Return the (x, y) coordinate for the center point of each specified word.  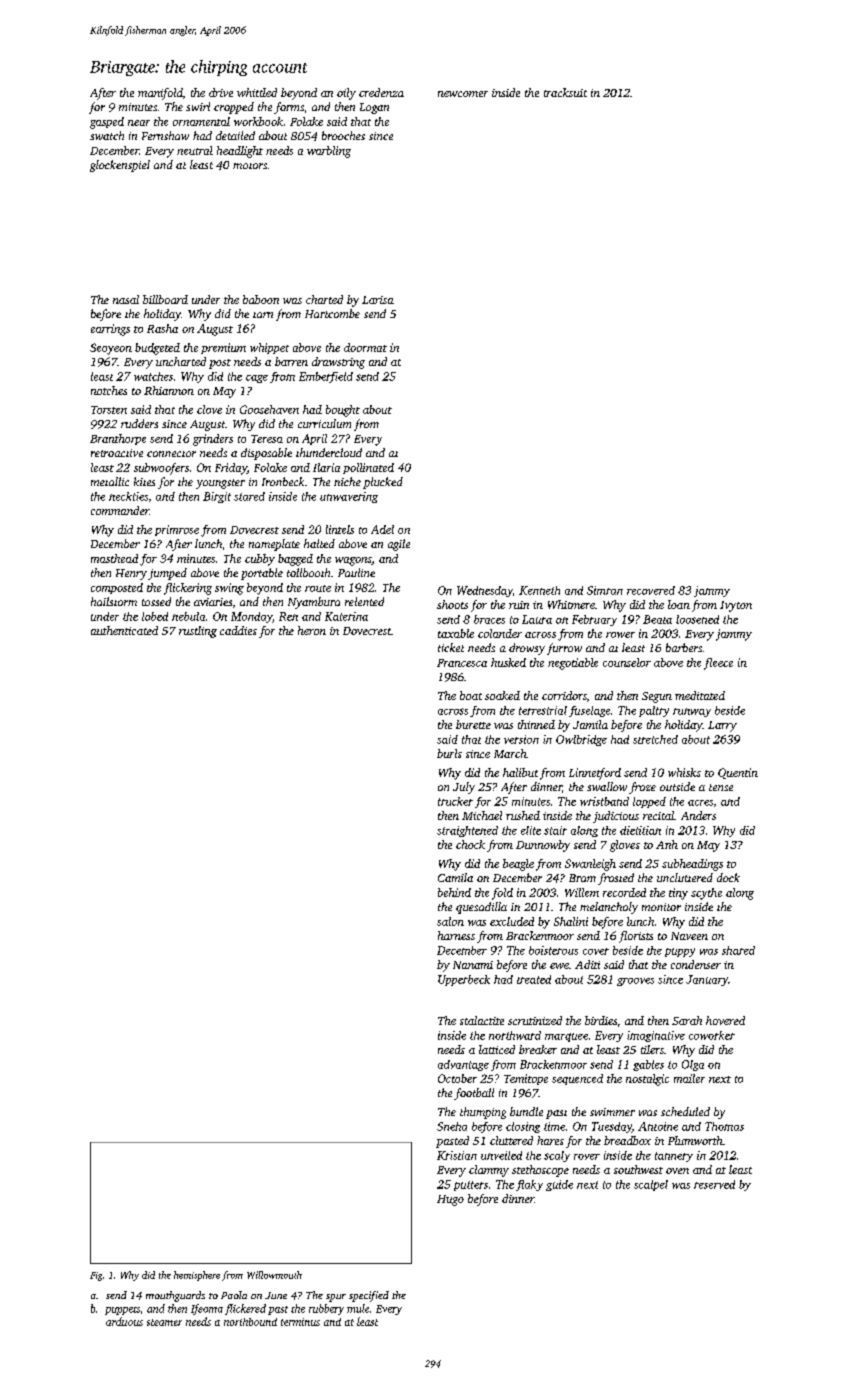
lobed (155, 616)
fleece (718, 664)
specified (369, 1296)
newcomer (463, 94)
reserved (714, 1184)
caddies (238, 630)
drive (221, 92)
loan (679, 604)
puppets (122, 1311)
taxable (456, 633)
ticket (451, 647)
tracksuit (565, 92)
